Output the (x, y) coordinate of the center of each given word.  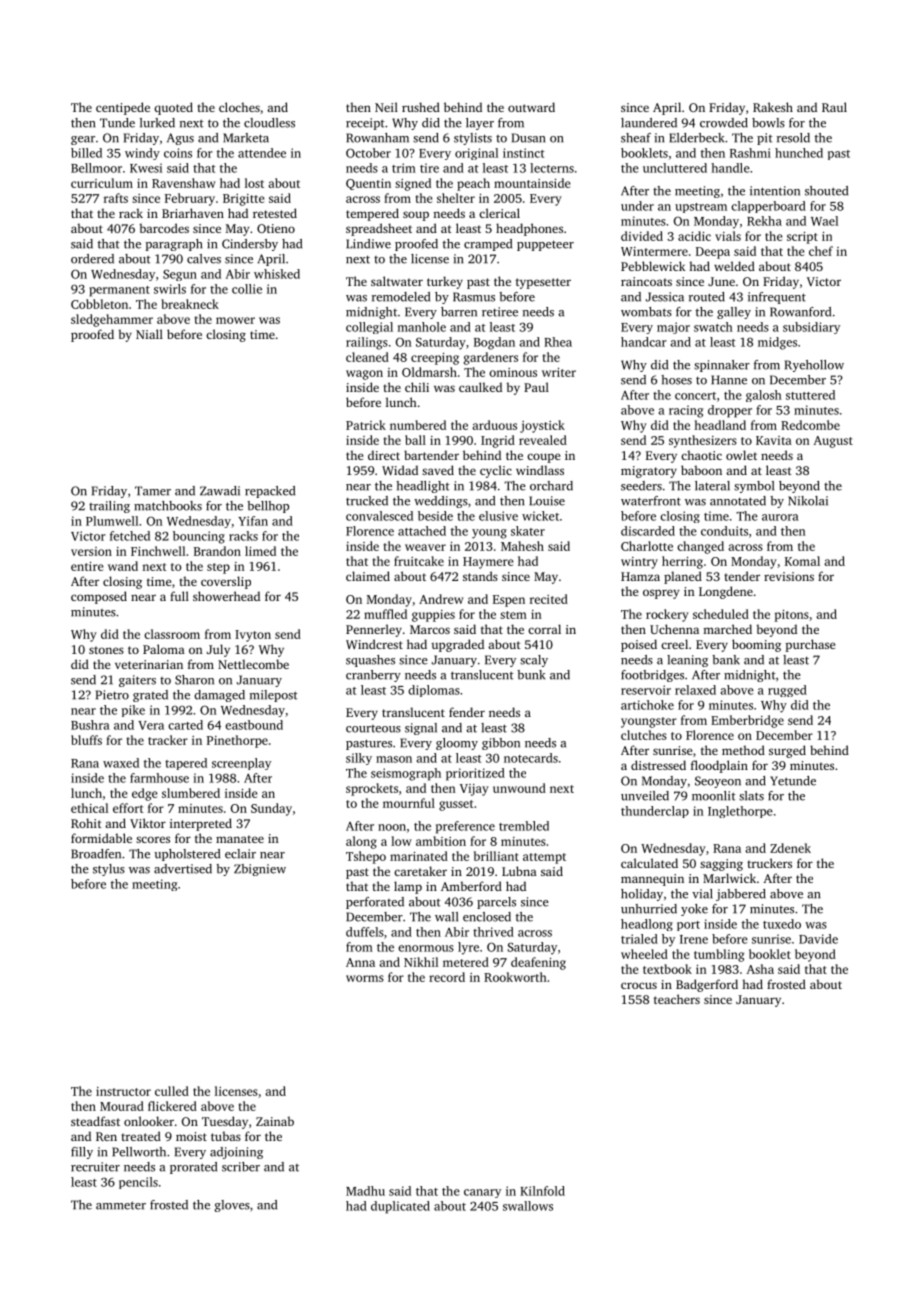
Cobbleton (99, 304)
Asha (760, 969)
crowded (724, 123)
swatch (713, 327)
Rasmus (474, 297)
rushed (421, 107)
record (447, 977)
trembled (524, 826)
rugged (787, 691)
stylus (109, 870)
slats (751, 796)
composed (99, 597)
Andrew (441, 599)
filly (82, 1153)
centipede (123, 108)
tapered (186, 764)
